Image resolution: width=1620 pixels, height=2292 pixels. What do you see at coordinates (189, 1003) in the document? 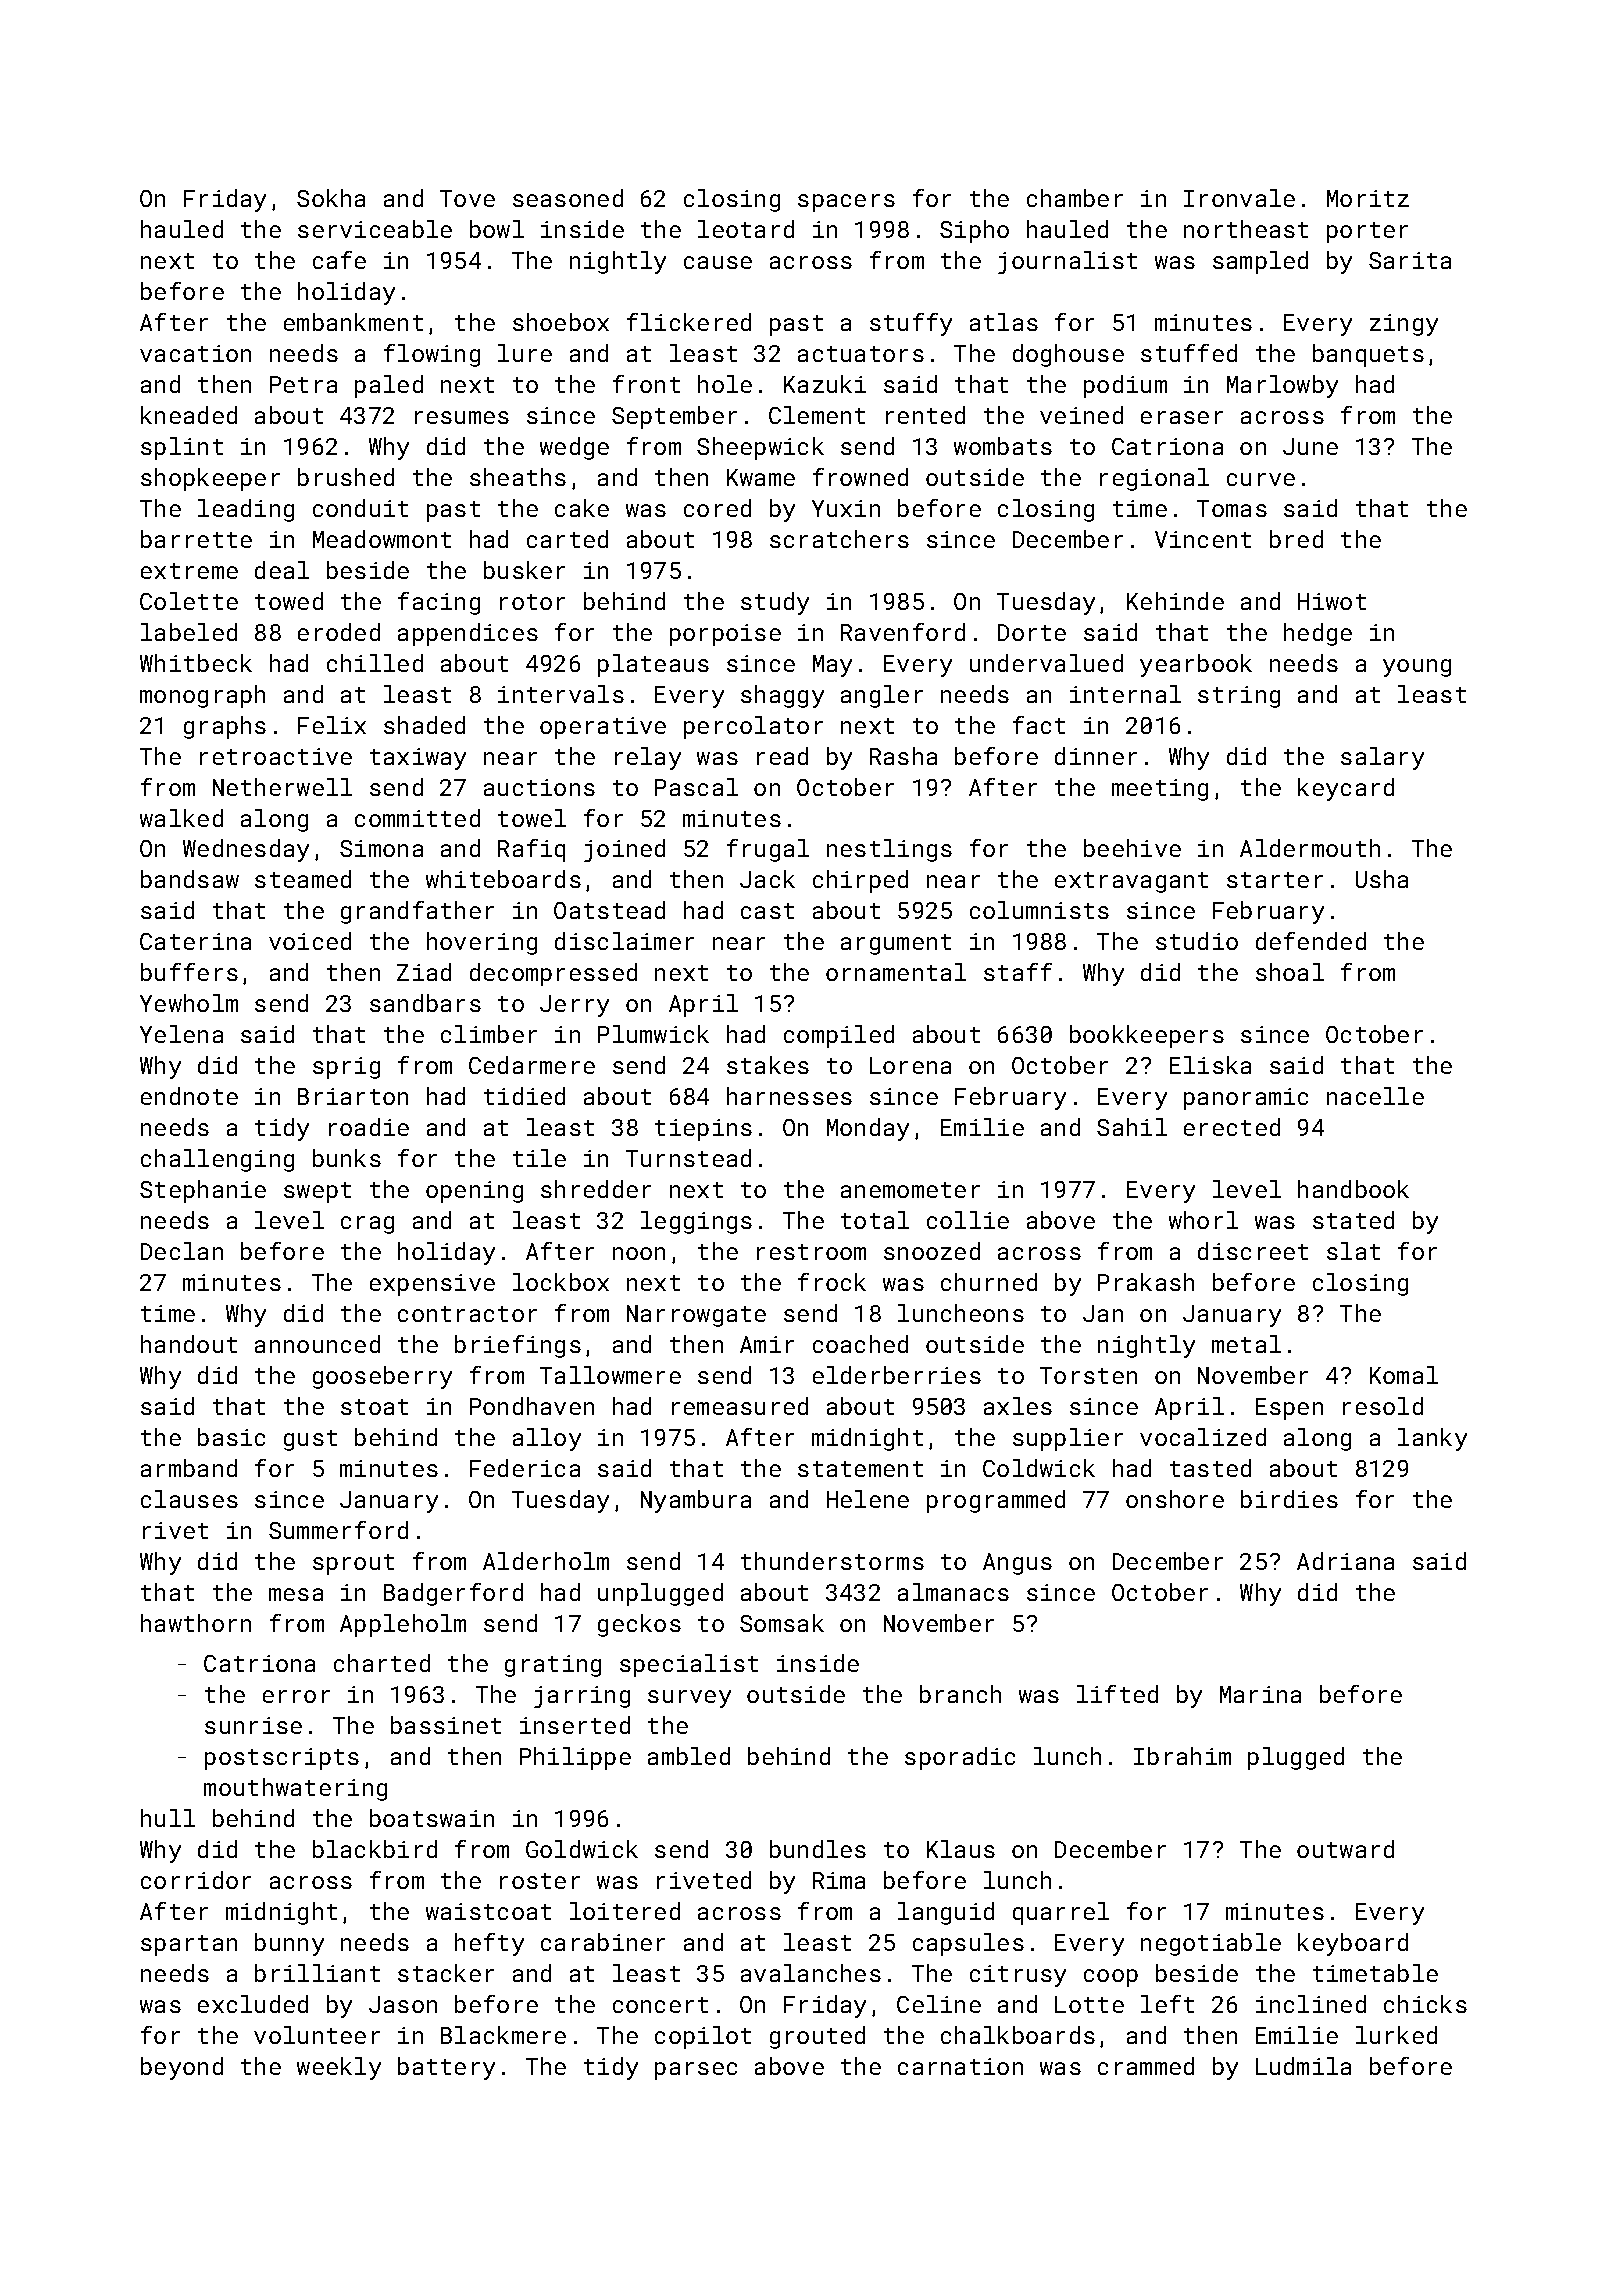
I see `Yewholm` at bounding box center [189, 1003].
